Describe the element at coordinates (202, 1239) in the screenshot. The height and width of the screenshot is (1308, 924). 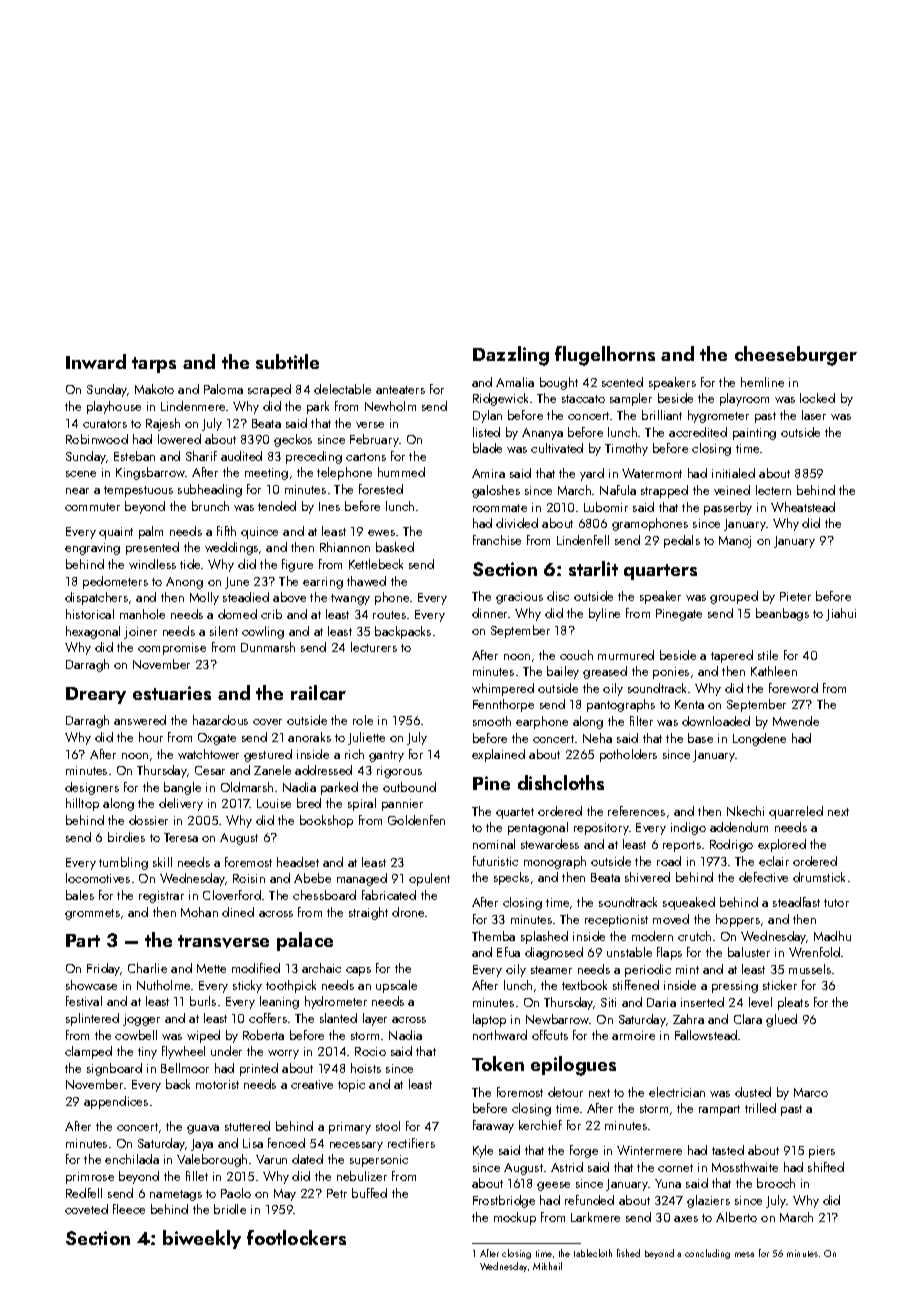
I see `biweekly` at that location.
